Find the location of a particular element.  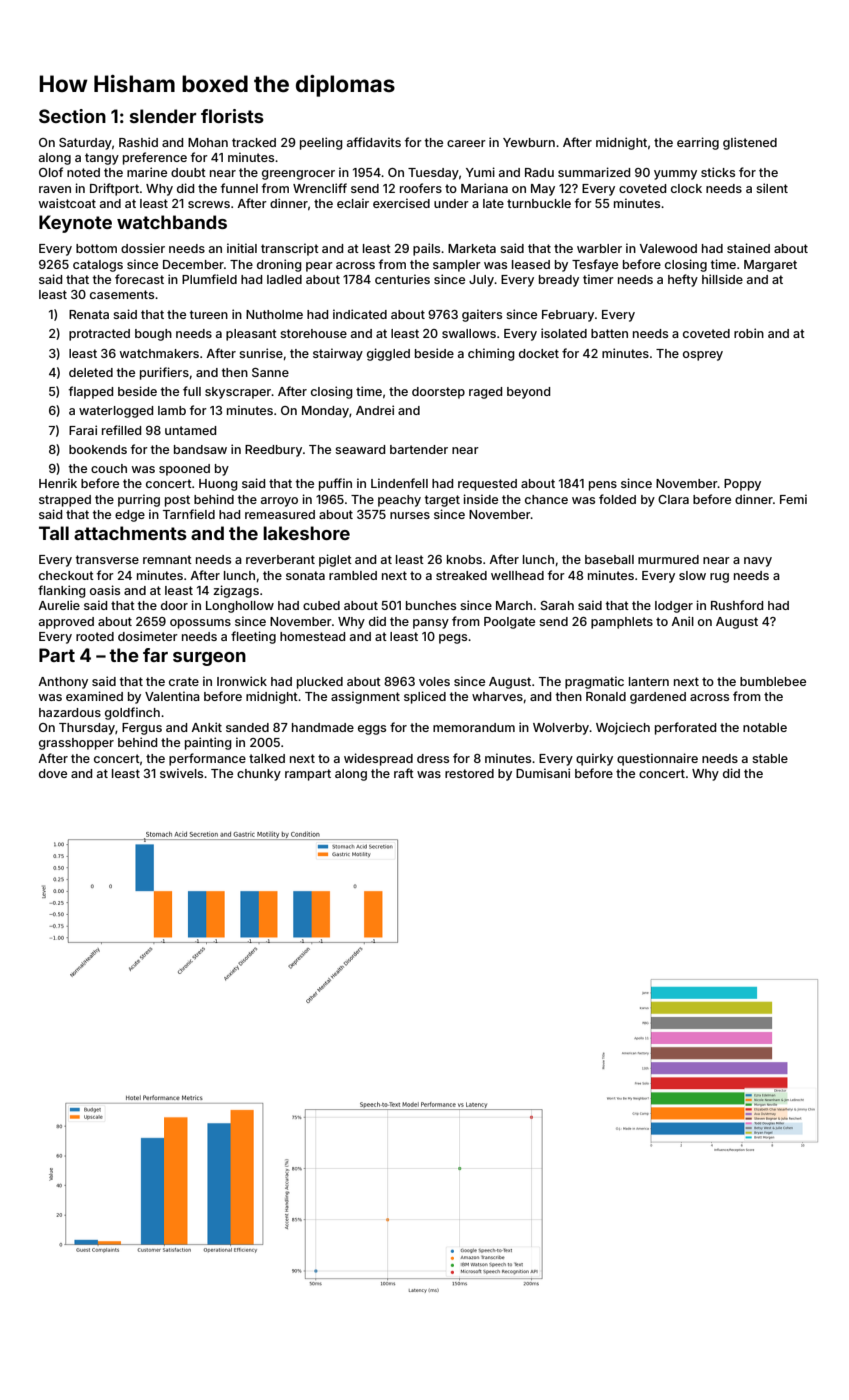

puffin is located at coordinates (335, 484).
